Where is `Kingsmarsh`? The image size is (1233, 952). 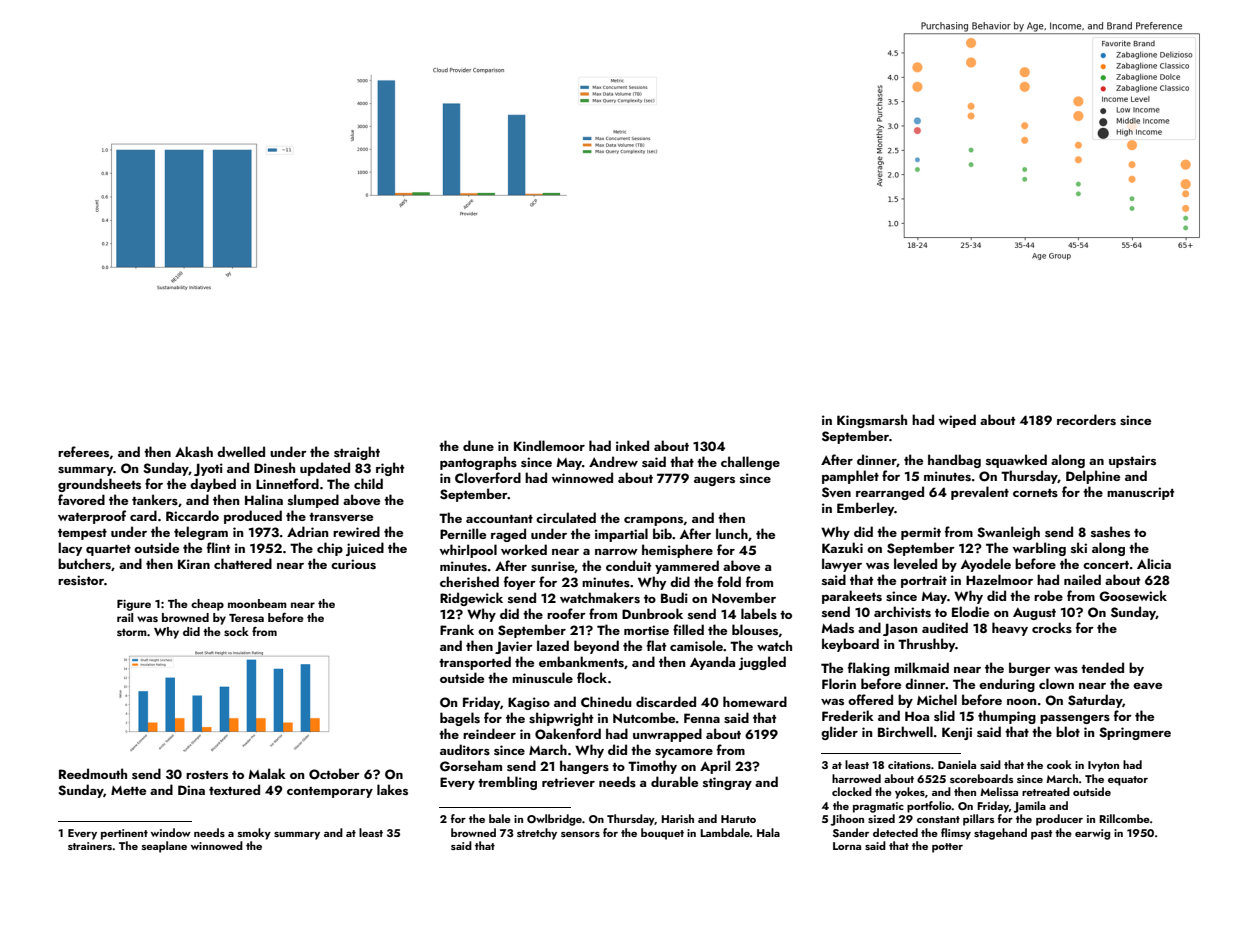
Kingsmarsh is located at coordinates (872, 421).
